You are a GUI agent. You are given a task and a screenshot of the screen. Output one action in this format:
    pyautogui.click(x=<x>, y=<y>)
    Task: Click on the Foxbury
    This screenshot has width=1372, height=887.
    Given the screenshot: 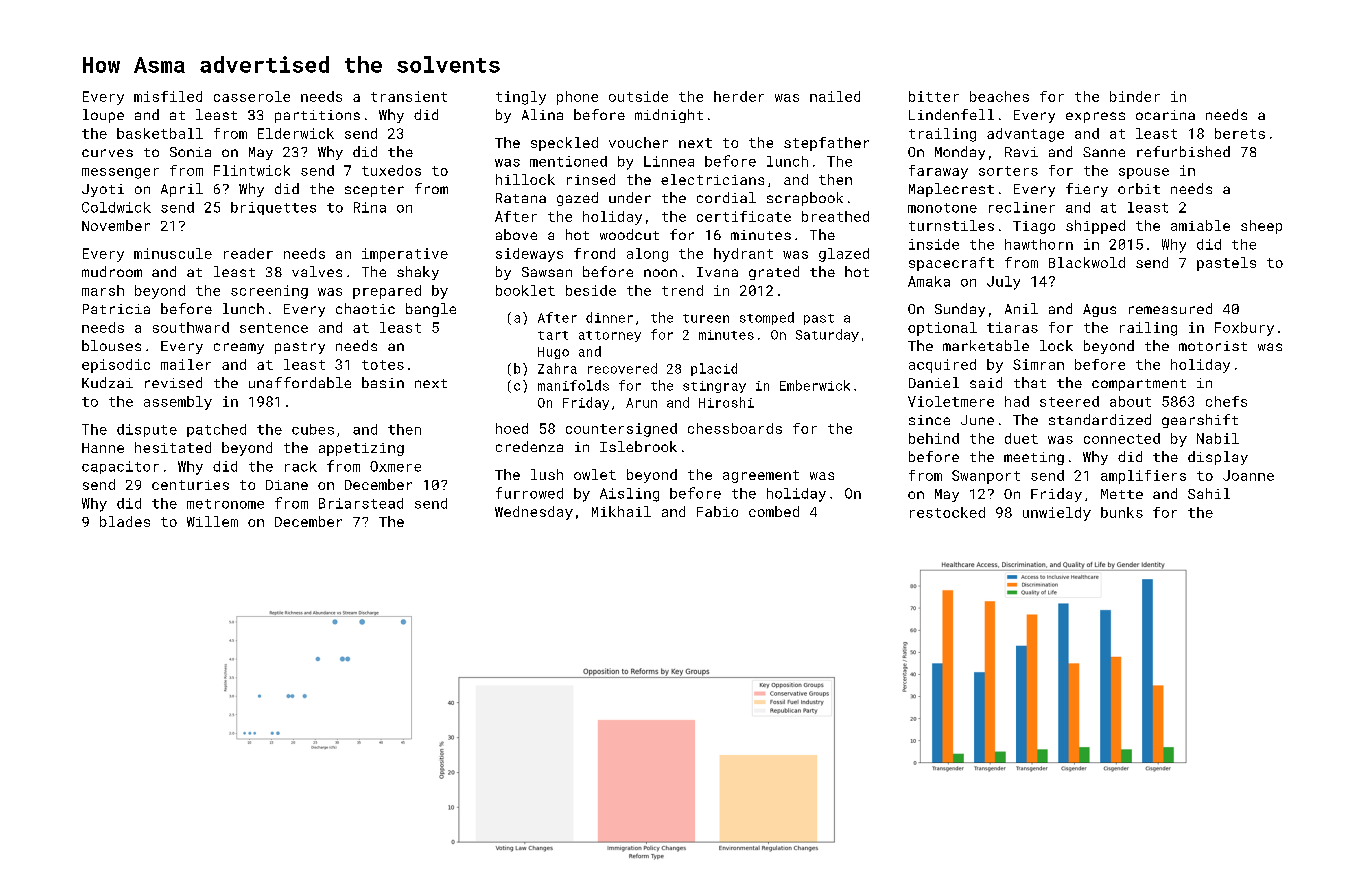 What is the action you would take?
    pyautogui.click(x=1244, y=329)
